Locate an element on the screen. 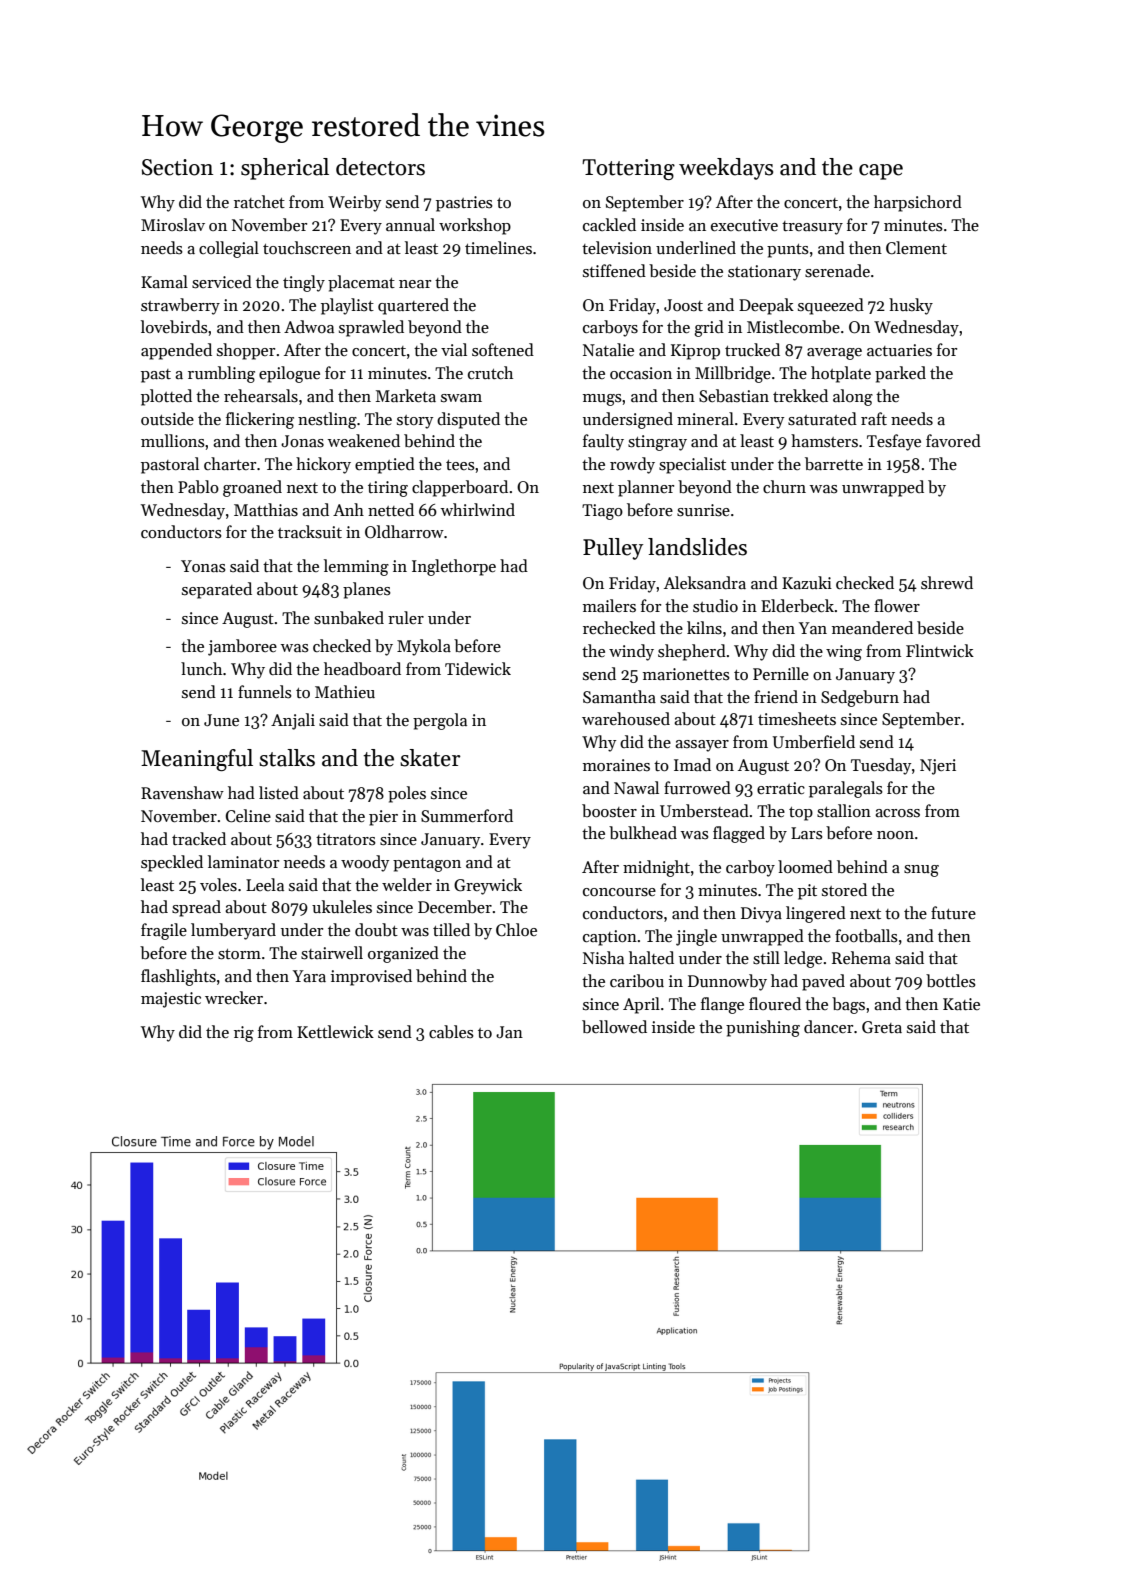  funnels is located at coordinates (265, 691).
